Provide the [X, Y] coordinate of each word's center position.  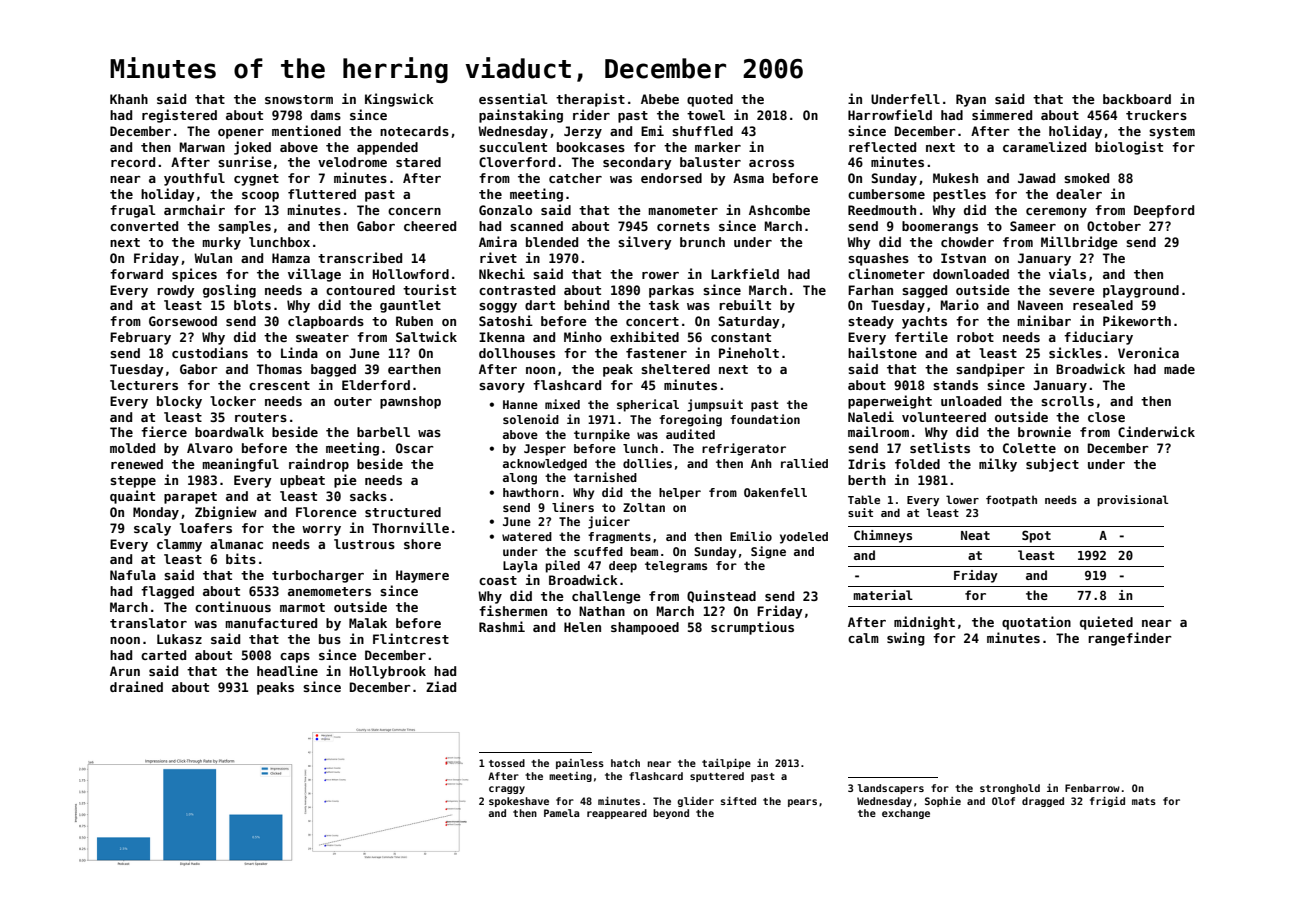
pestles [959, 195]
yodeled [804, 538]
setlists [940, 447]
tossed [507, 763]
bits [241, 558]
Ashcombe [779, 210]
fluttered [322, 194]
